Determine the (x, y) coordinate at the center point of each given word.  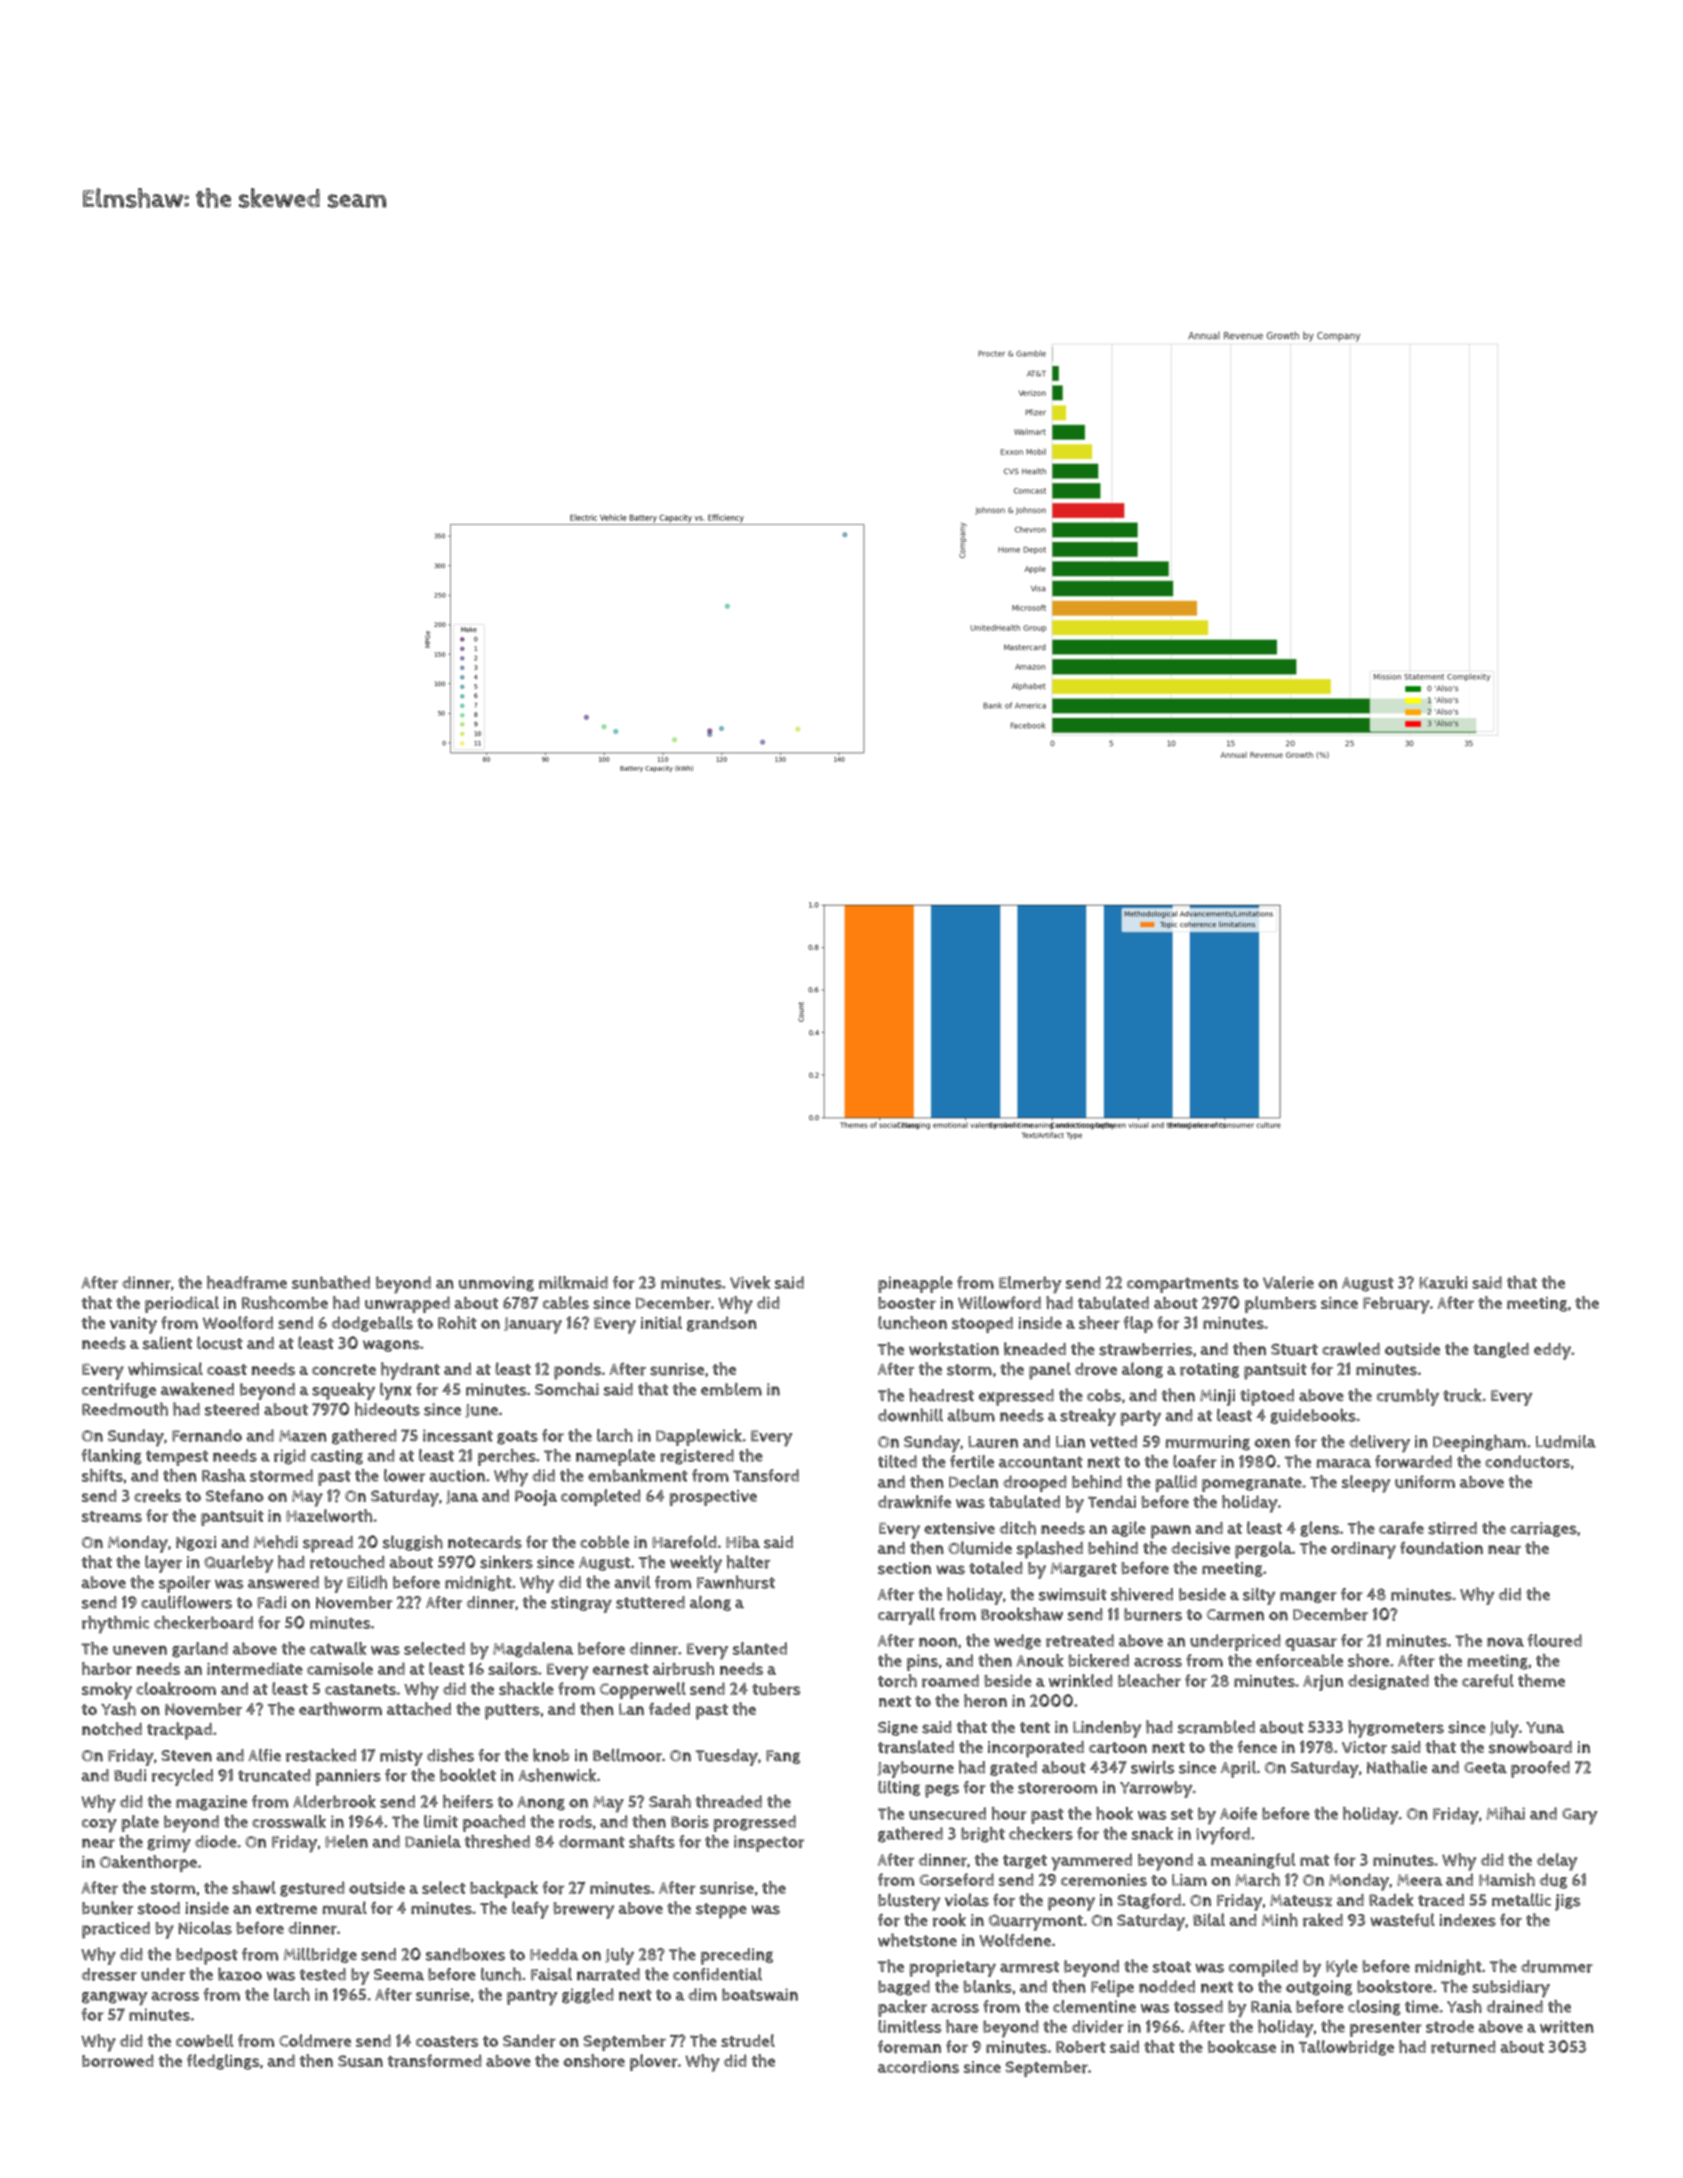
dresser (109, 1974)
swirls (1152, 1767)
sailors (513, 1668)
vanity (133, 1325)
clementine (1094, 2006)
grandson (722, 1324)
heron (985, 1701)
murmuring (1207, 1443)
